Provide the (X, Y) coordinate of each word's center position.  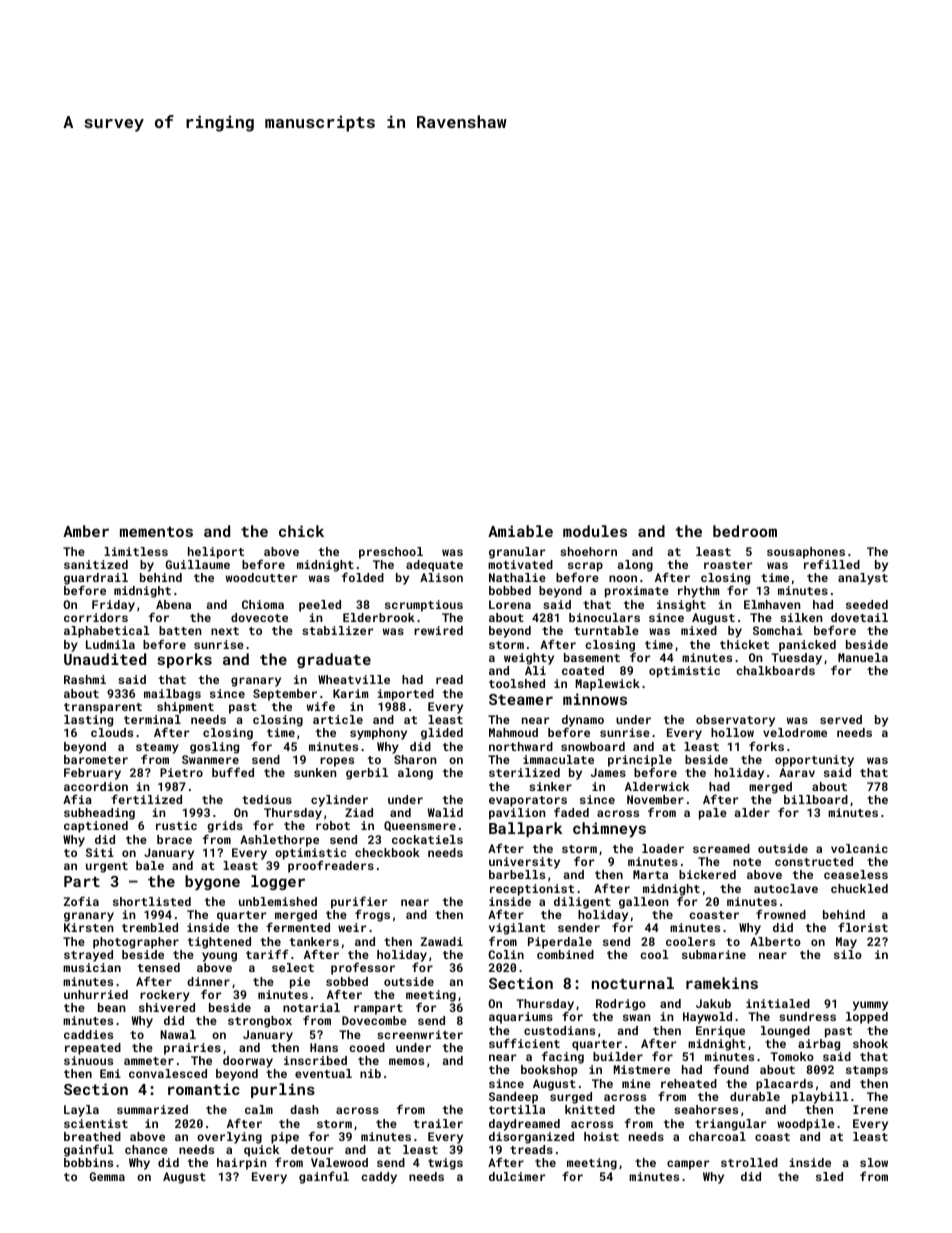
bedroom (745, 531)
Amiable (520, 531)
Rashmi (85, 679)
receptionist (532, 890)
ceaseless (856, 874)
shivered (167, 1007)
